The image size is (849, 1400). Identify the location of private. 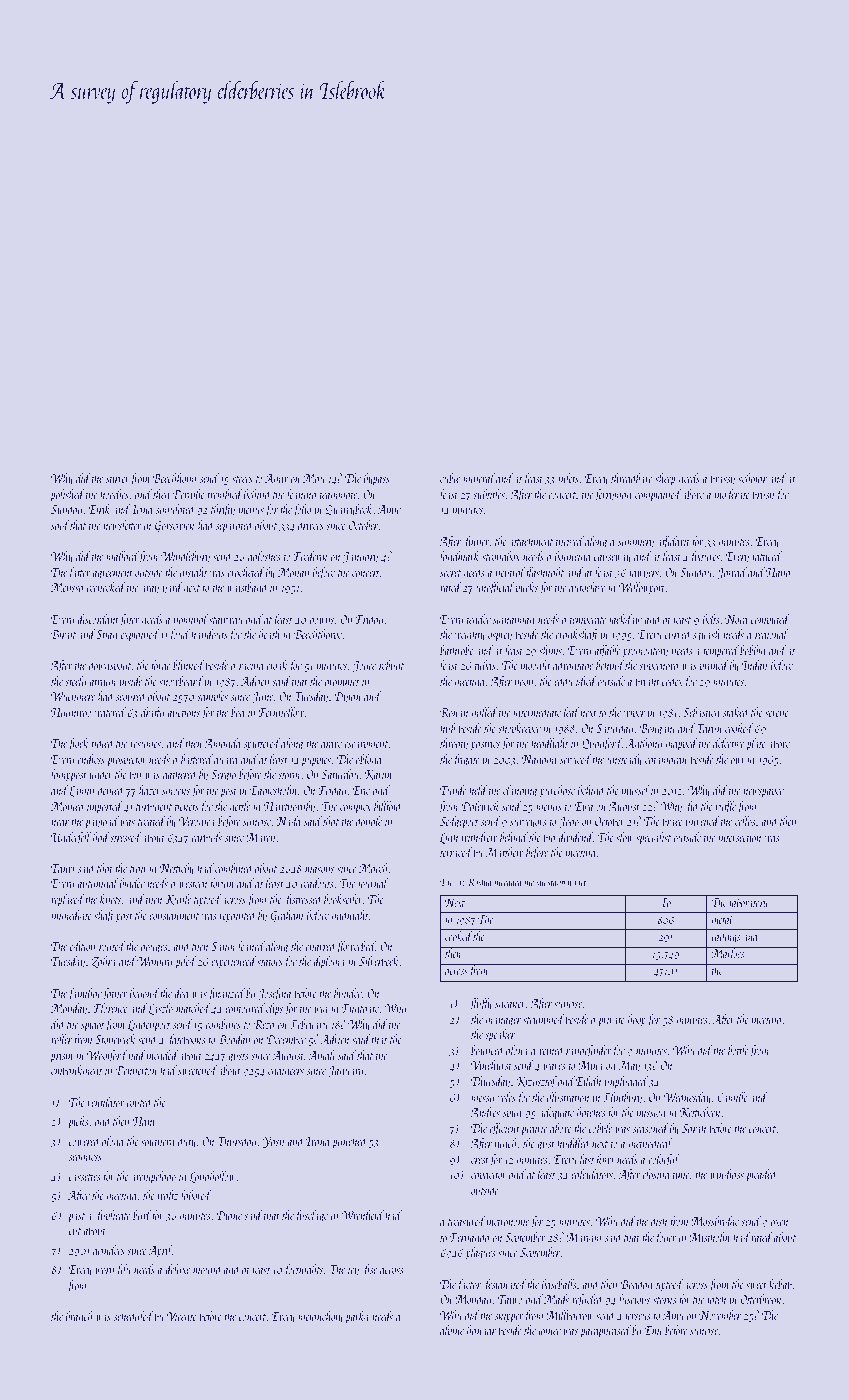
(611, 1021).
